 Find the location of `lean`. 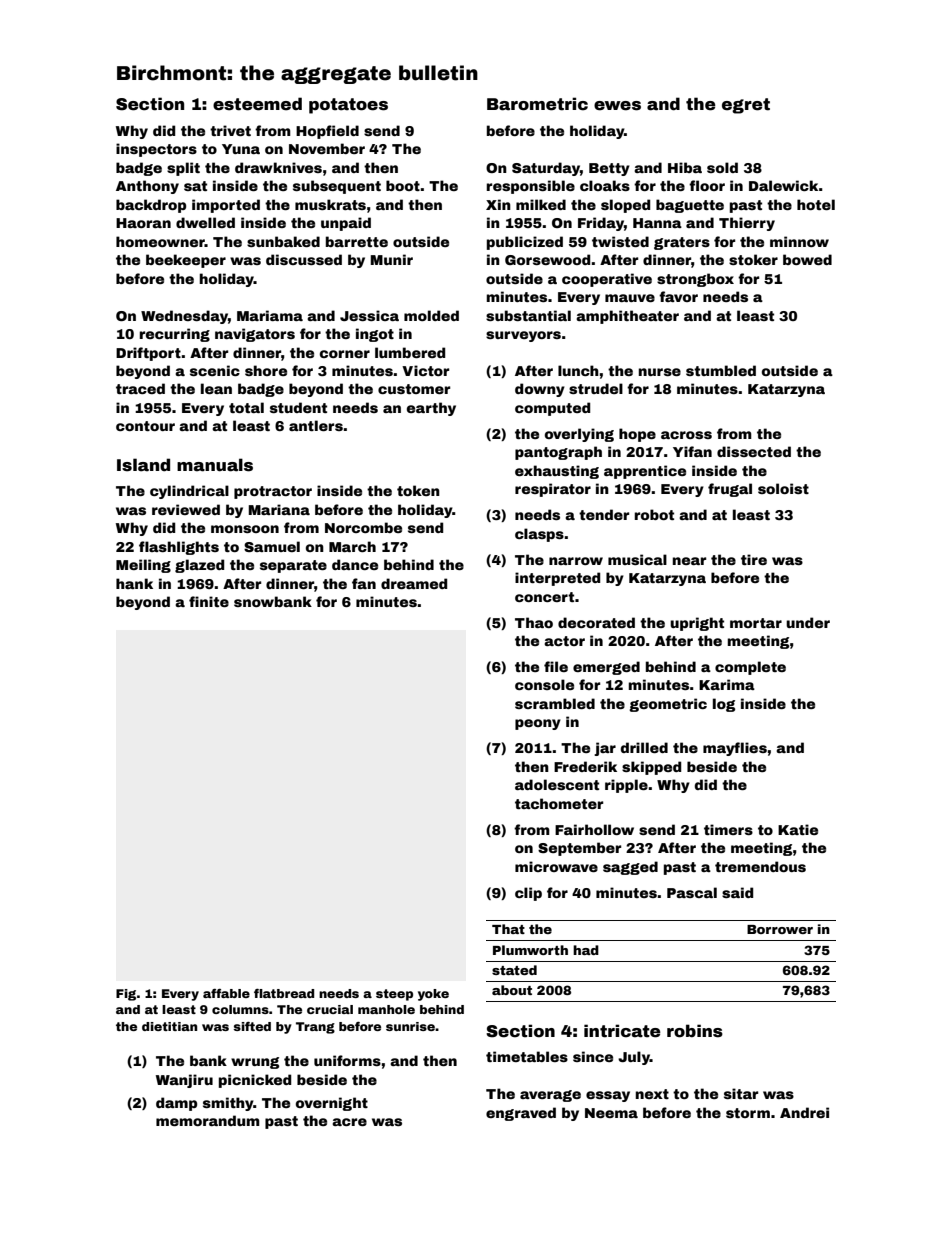

lean is located at coordinates (216, 388).
